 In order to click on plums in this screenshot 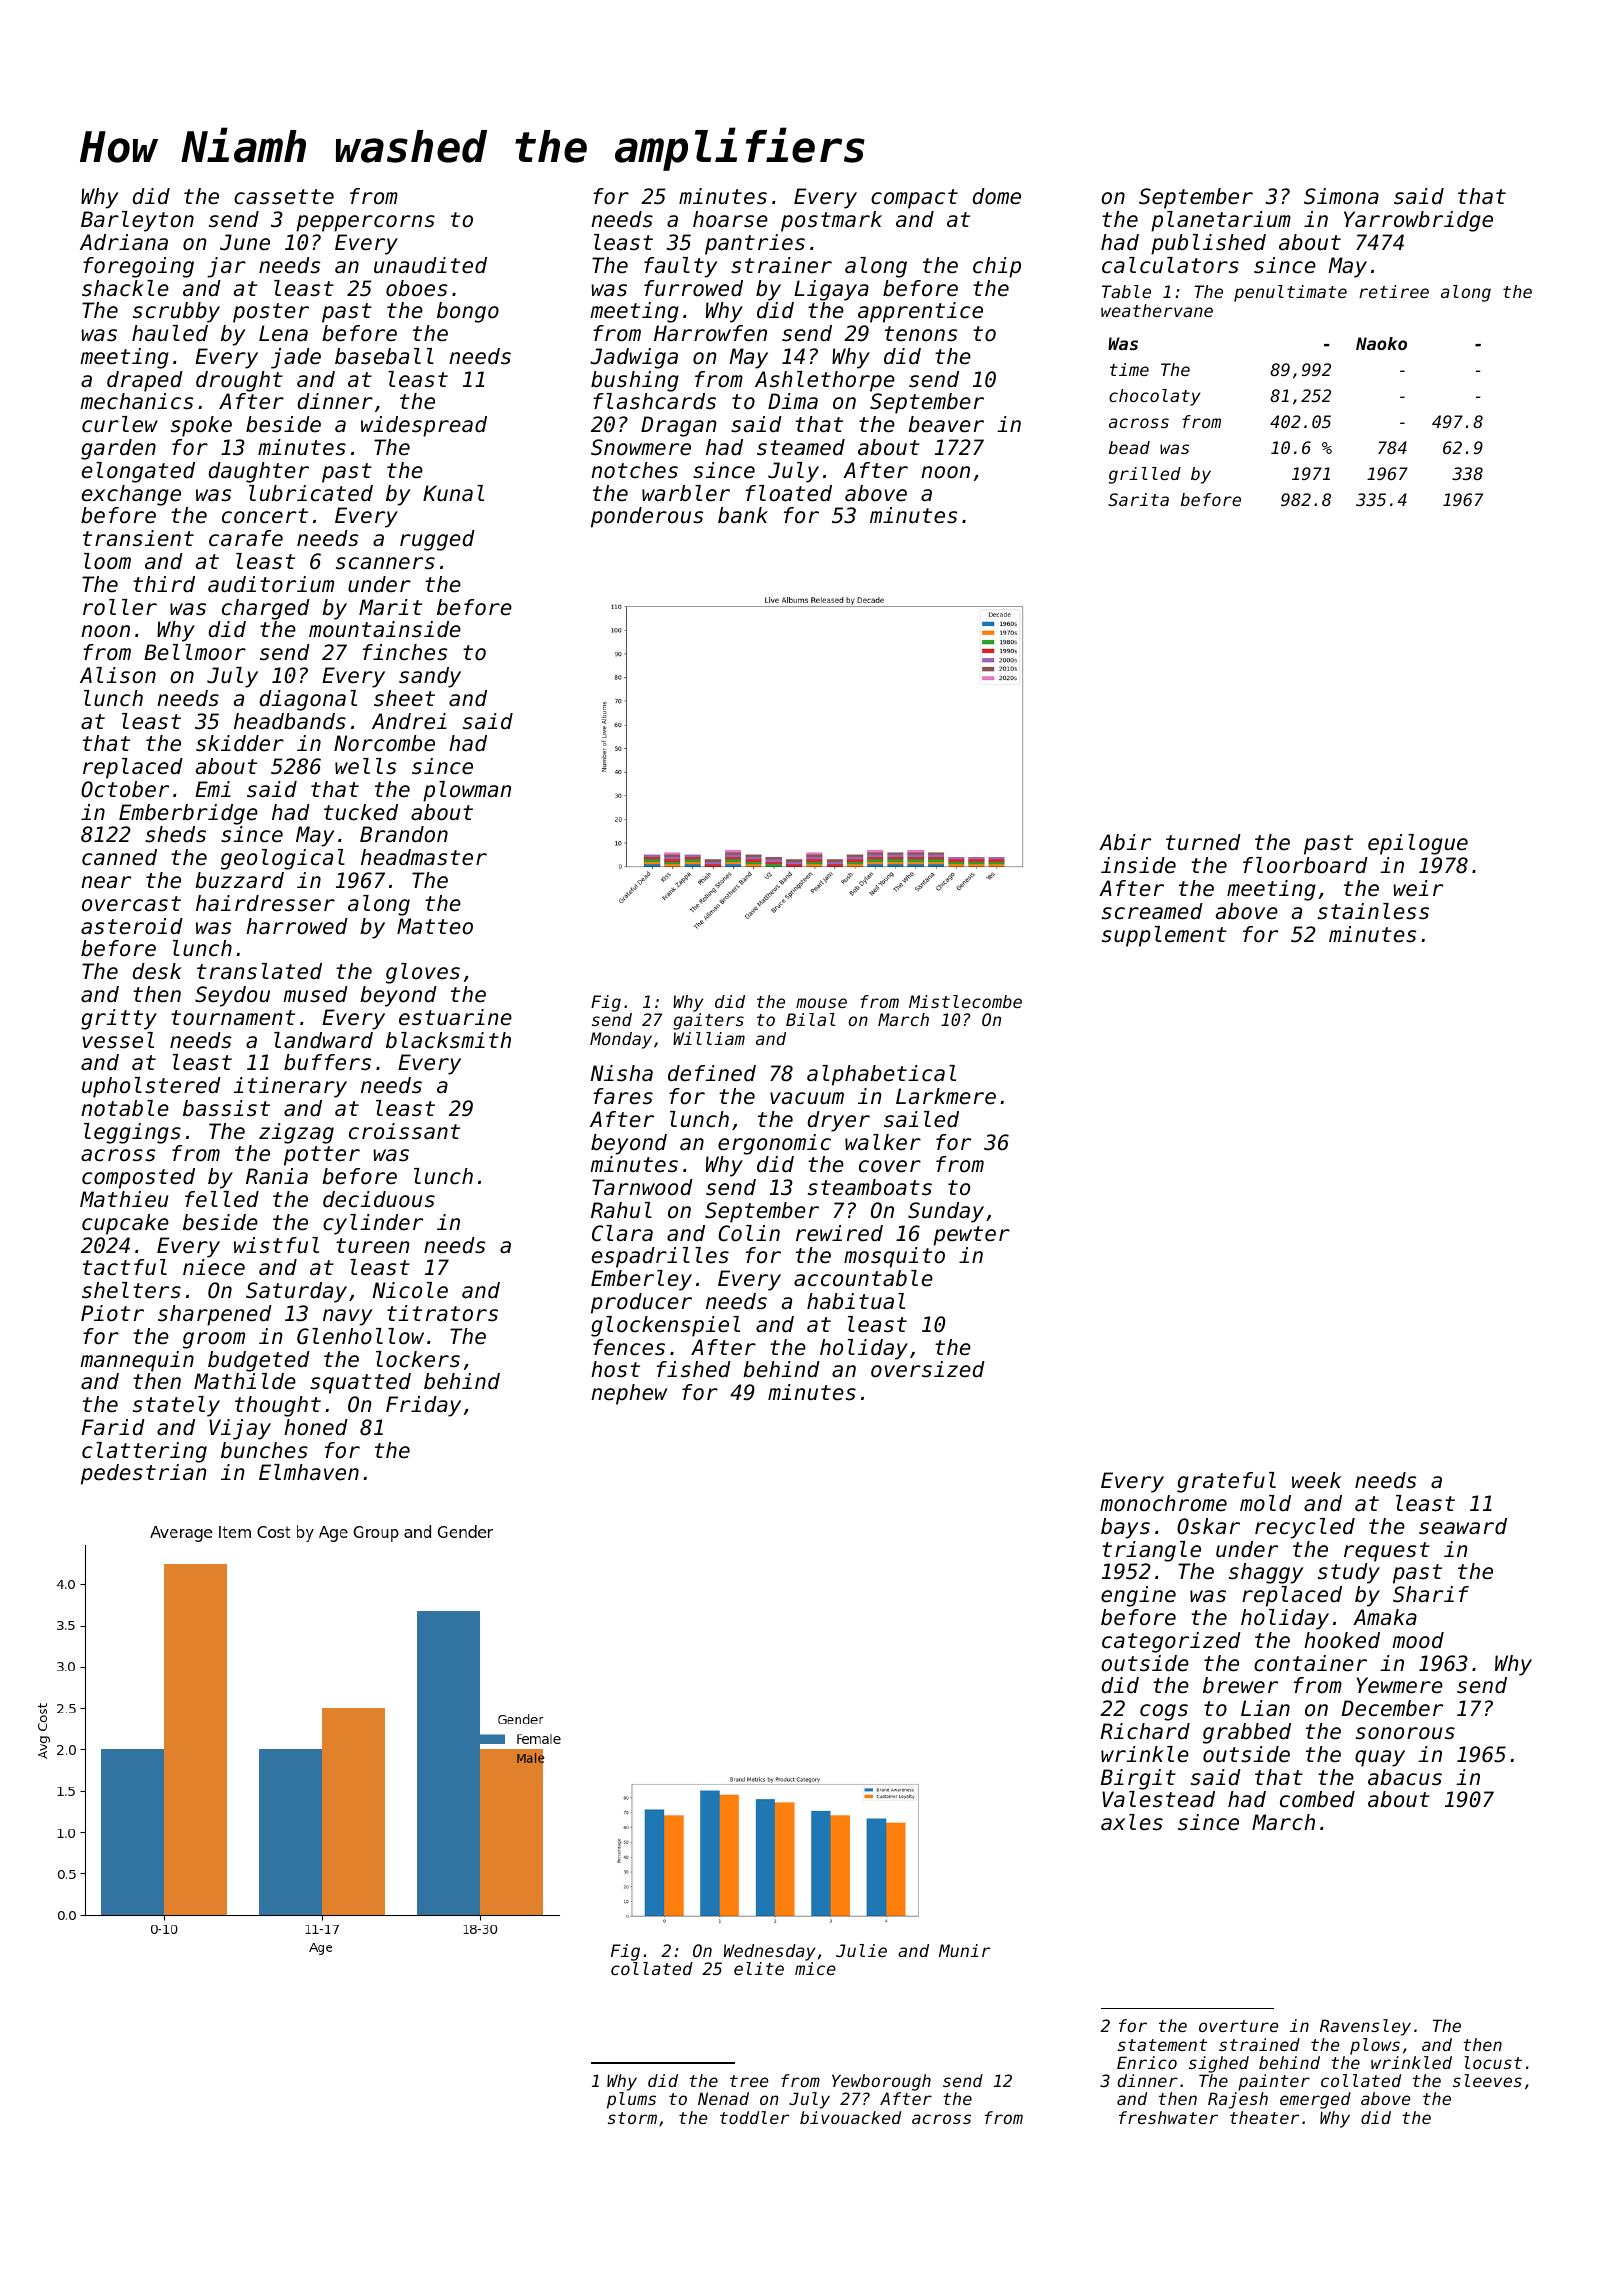, I will do `click(631, 2100)`.
